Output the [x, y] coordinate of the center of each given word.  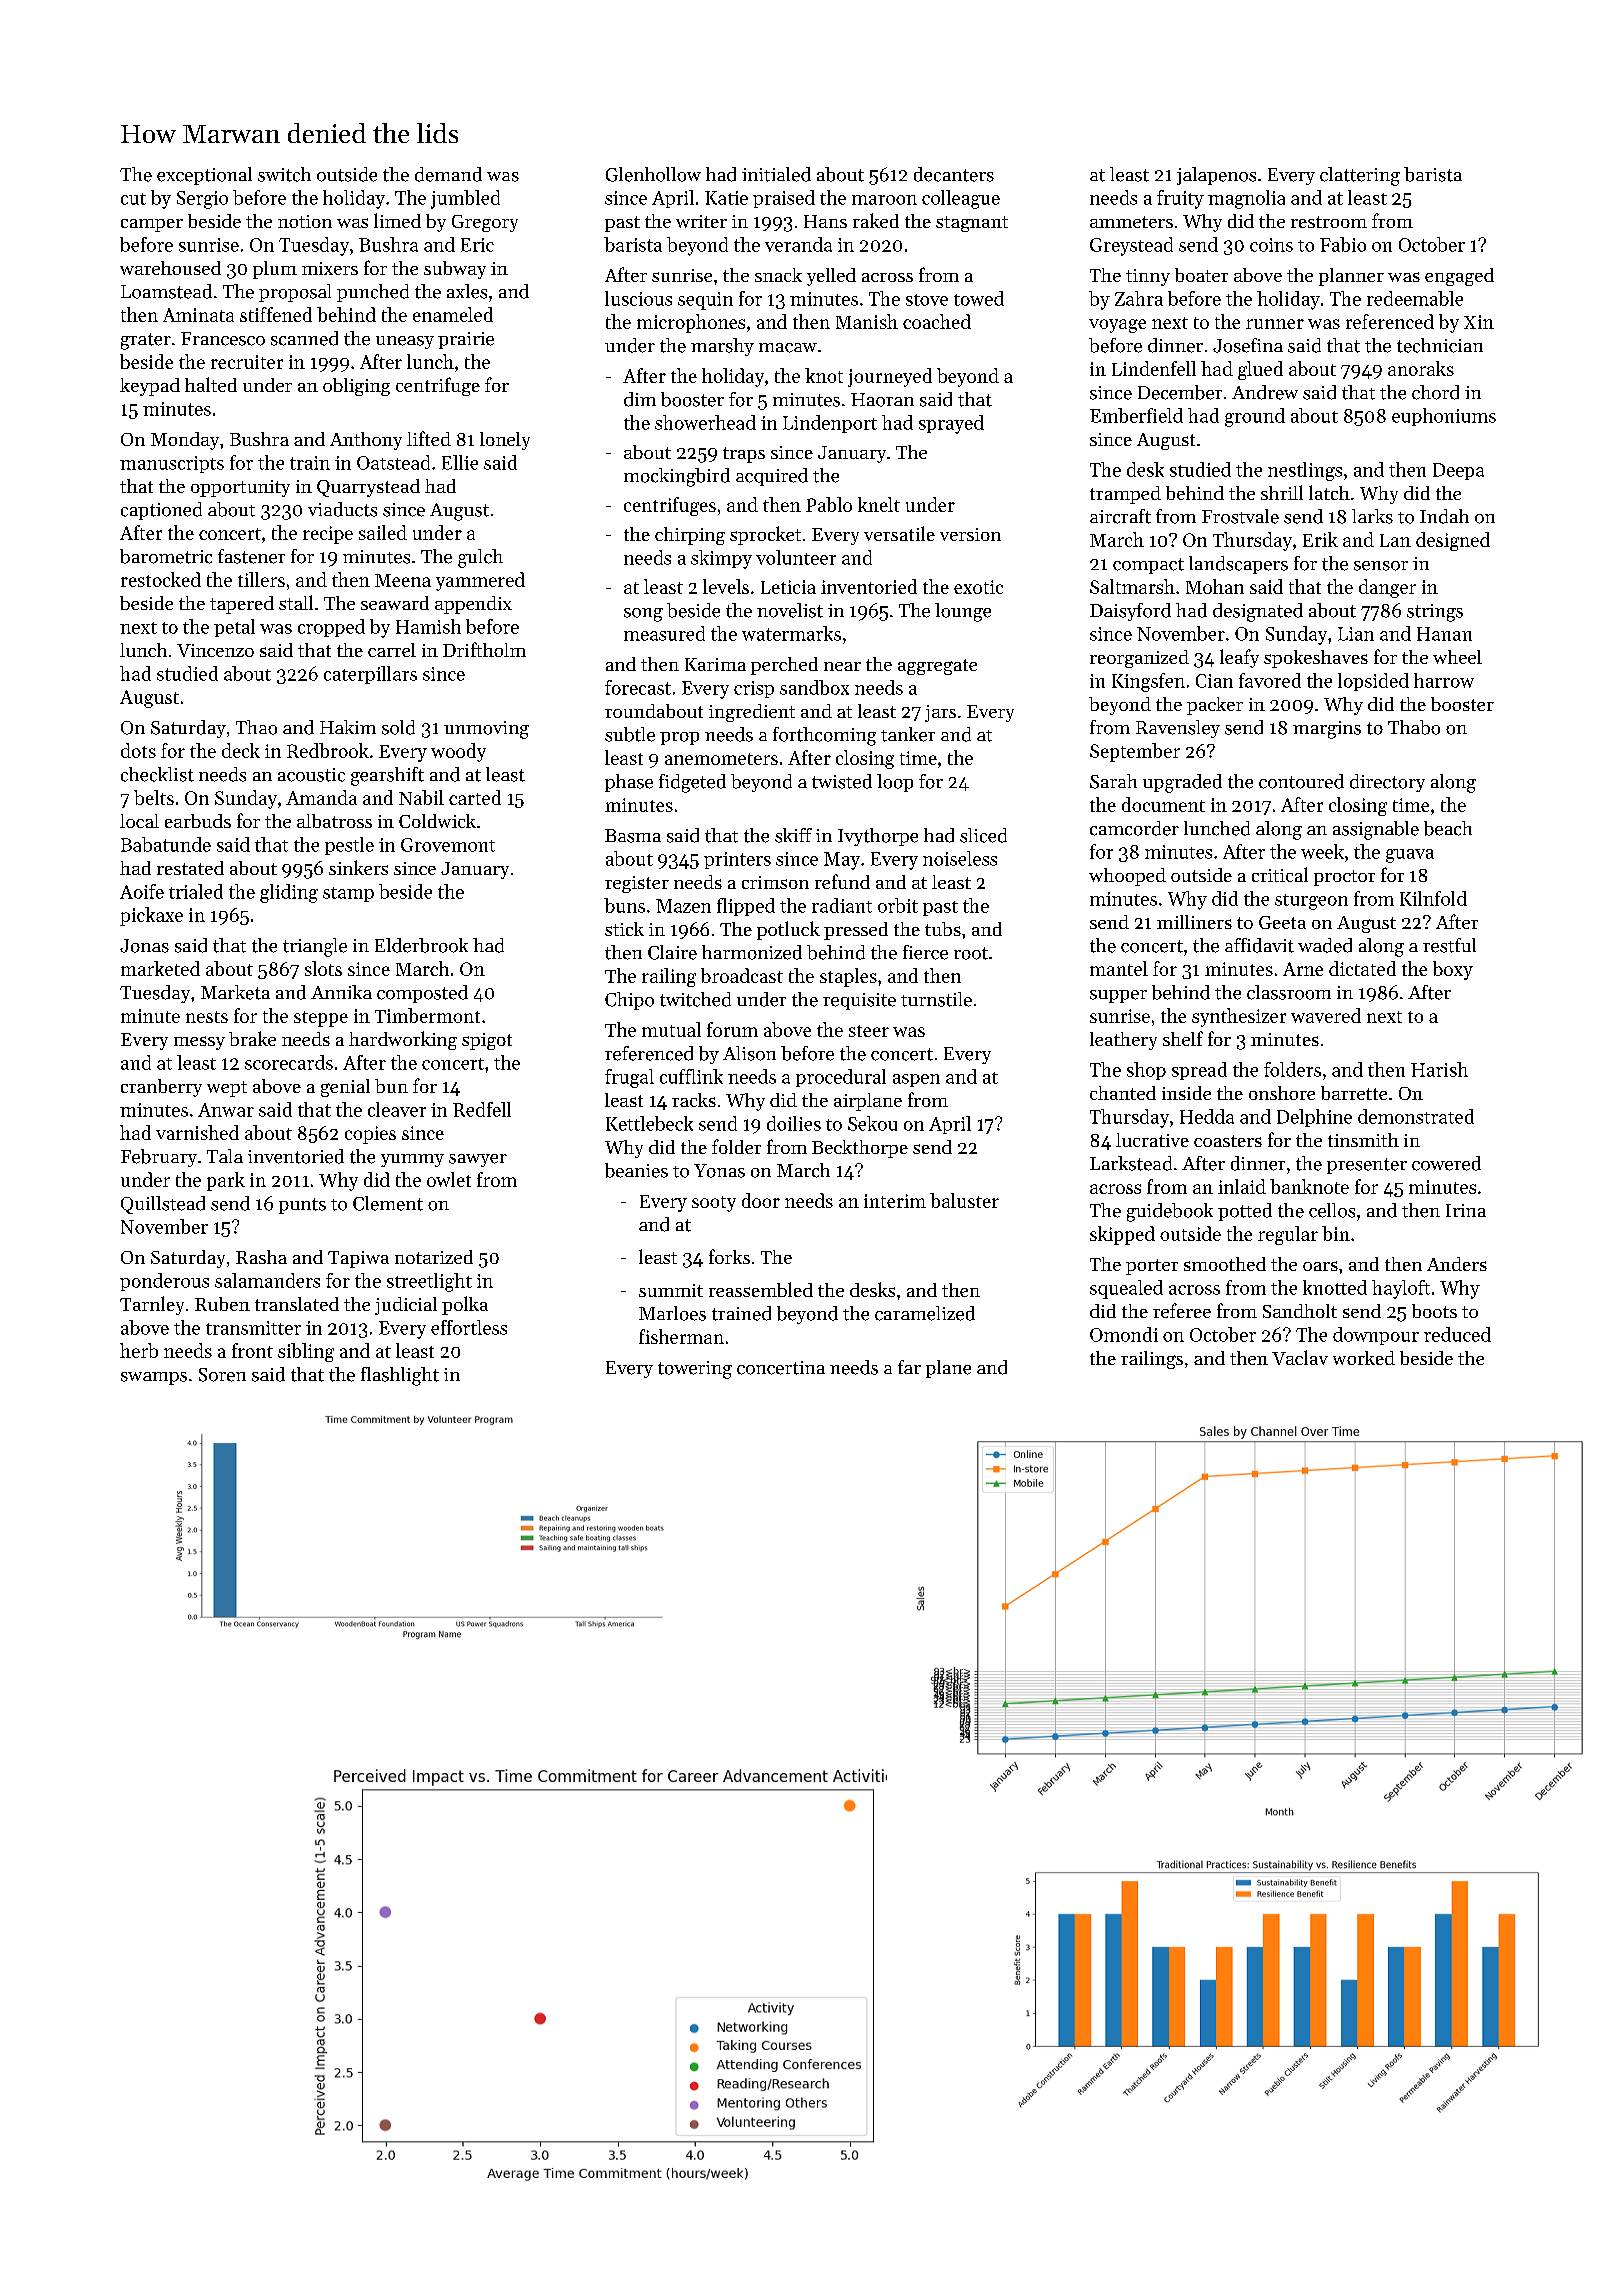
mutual [671, 1029]
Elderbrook [421, 945]
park [226, 1181]
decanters [954, 174]
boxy [1453, 970]
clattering [1360, 176]
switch [284, 174]
